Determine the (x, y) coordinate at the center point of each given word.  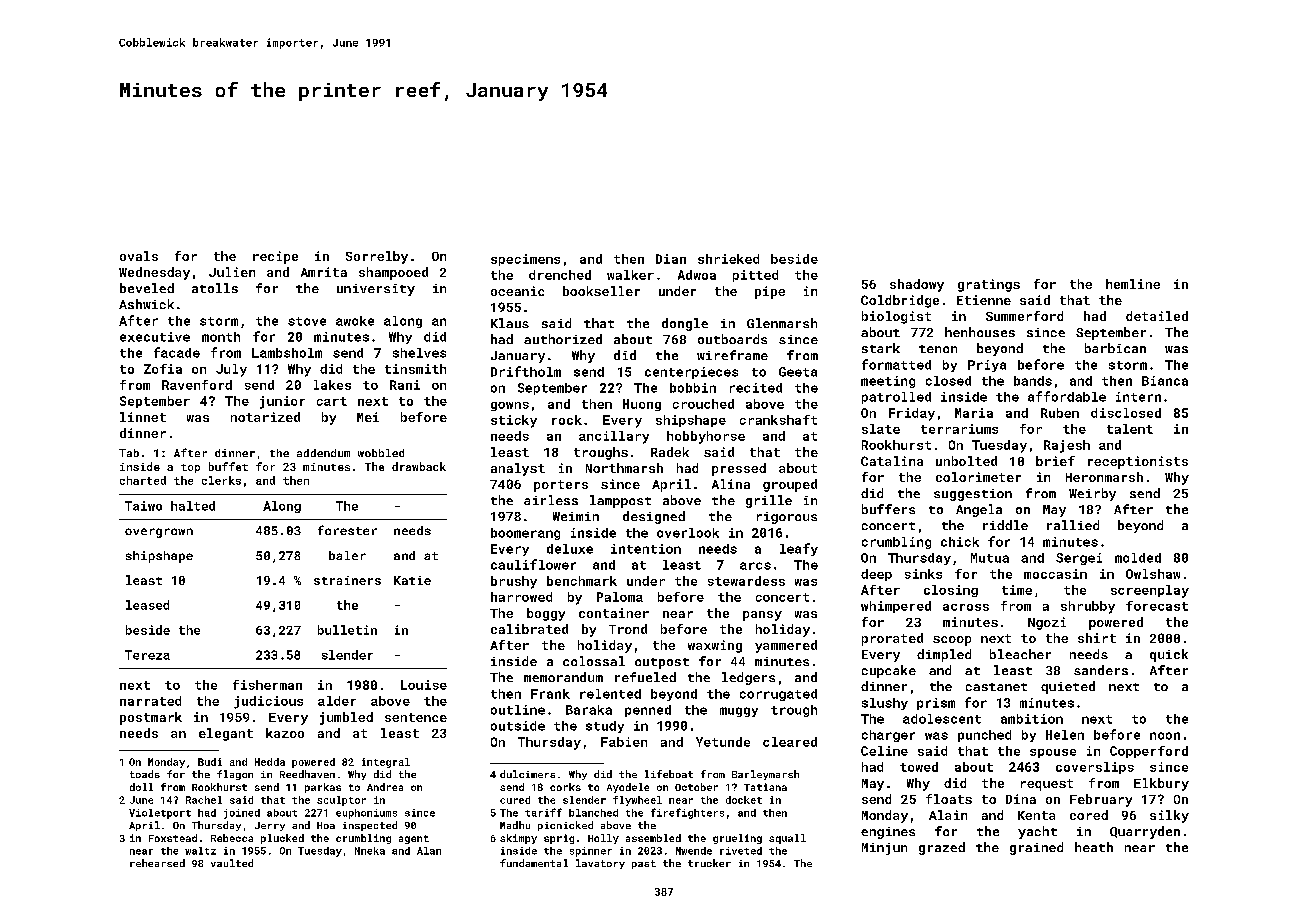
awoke (355, 321)
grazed (942, 848)
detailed (1157, 316)
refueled (645, 677)
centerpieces (691, 373)
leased (147, 605)
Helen (1065, 735)
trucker (709, 863)
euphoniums (366, 814)
